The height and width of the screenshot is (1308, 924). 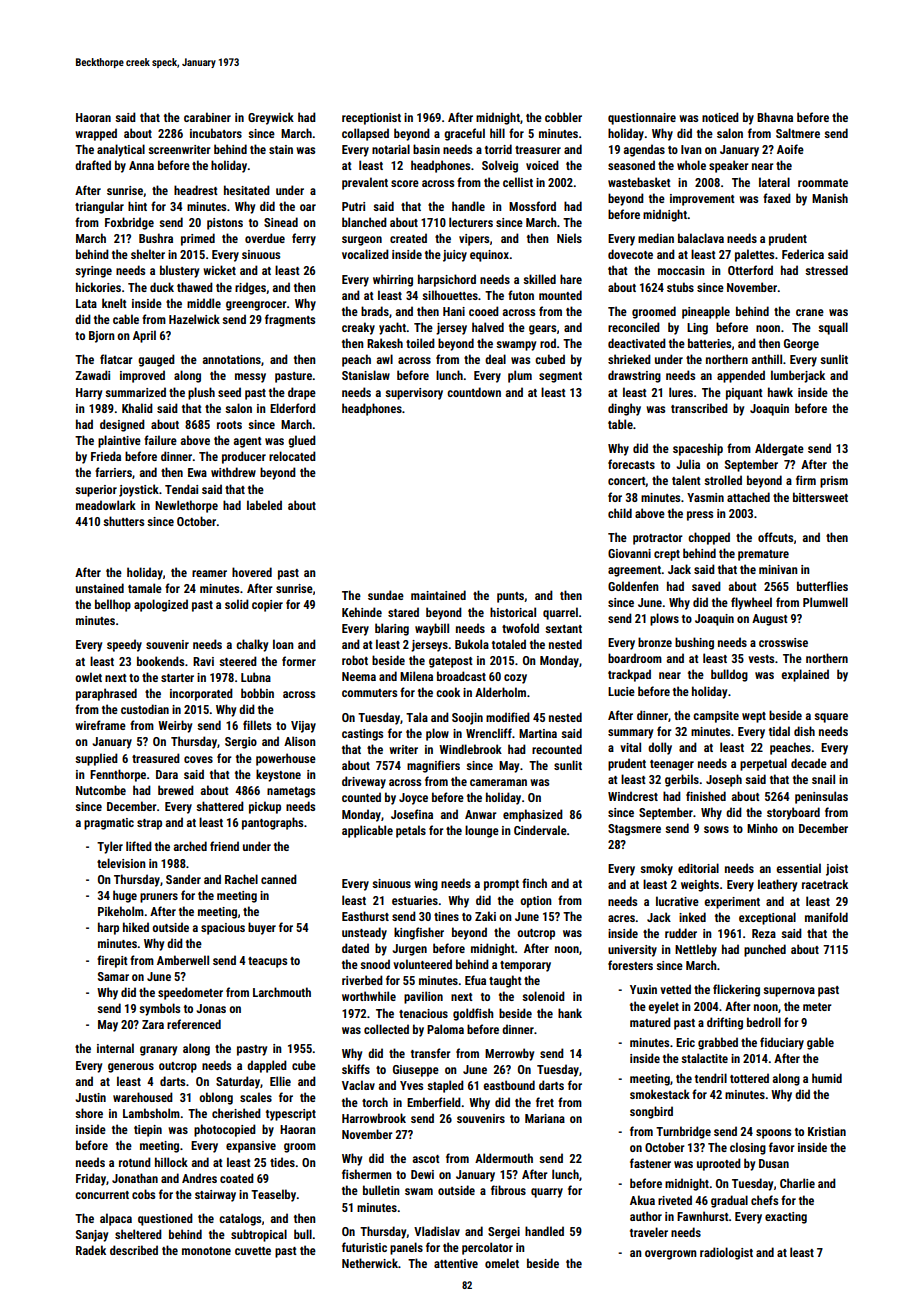 I want to click on Netherwick, so click(x=370, y=1263).
